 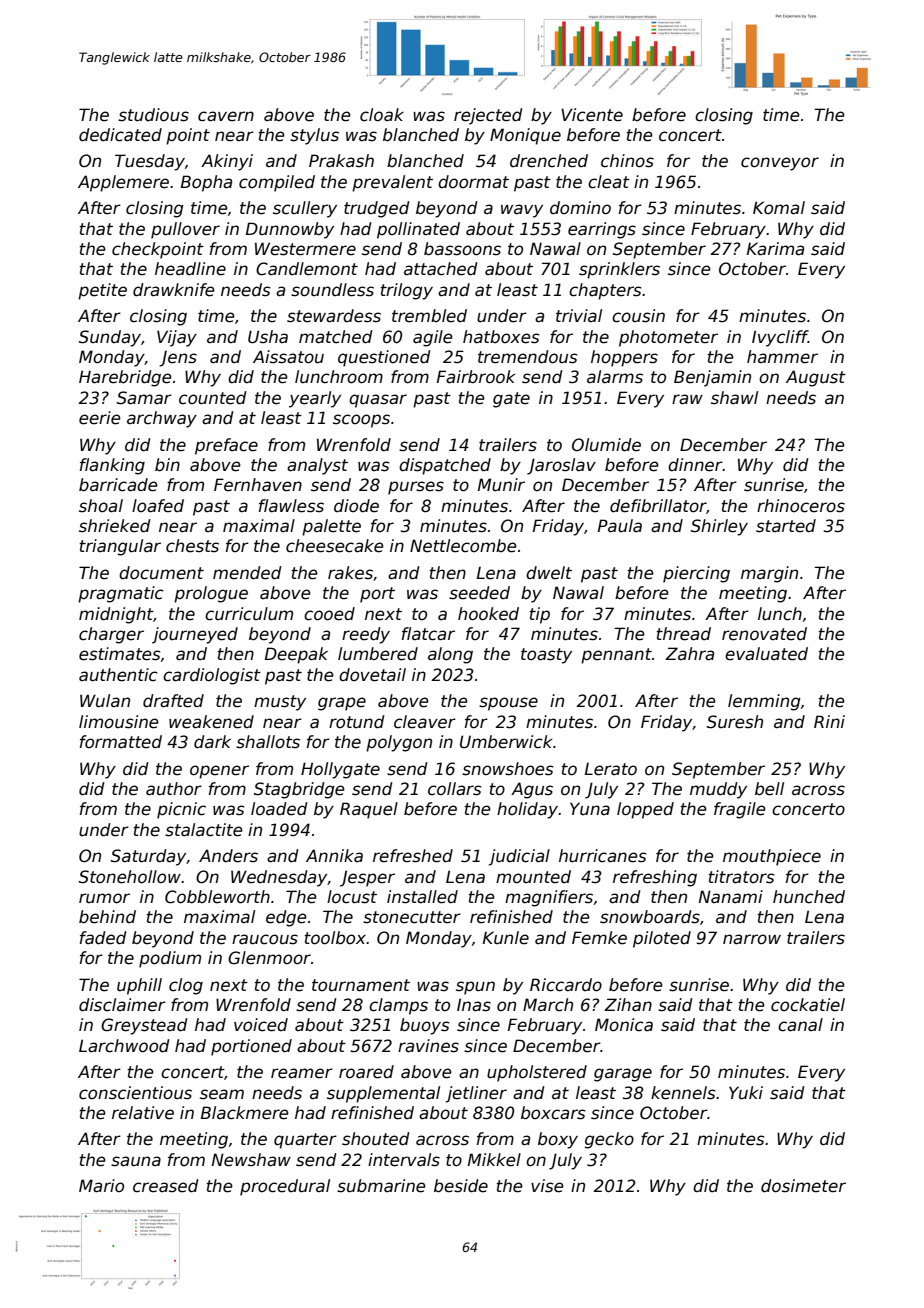 What do you see at coordinates (143, 1113) in the image?
I see `relative` at bounding box center [143, 1113].
